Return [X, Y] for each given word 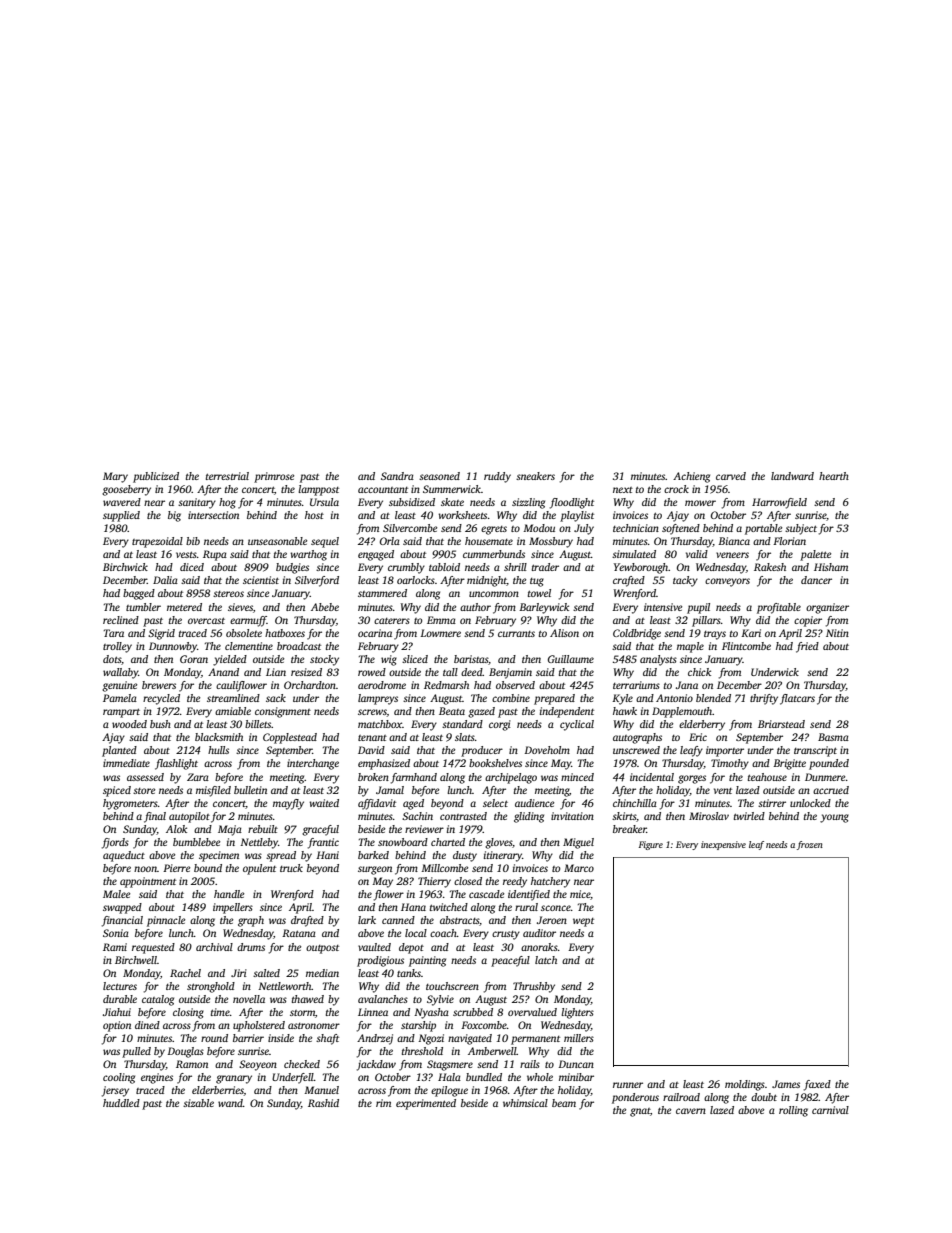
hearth [834, 476]
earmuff [248, 621]
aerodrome [382, 685]
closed [468, 881]
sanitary [197, 503]
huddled [121, 1103]
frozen [810, 845]
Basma [833, 737]
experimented [426, 1104]
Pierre [176, 868]
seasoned [439, 476]
